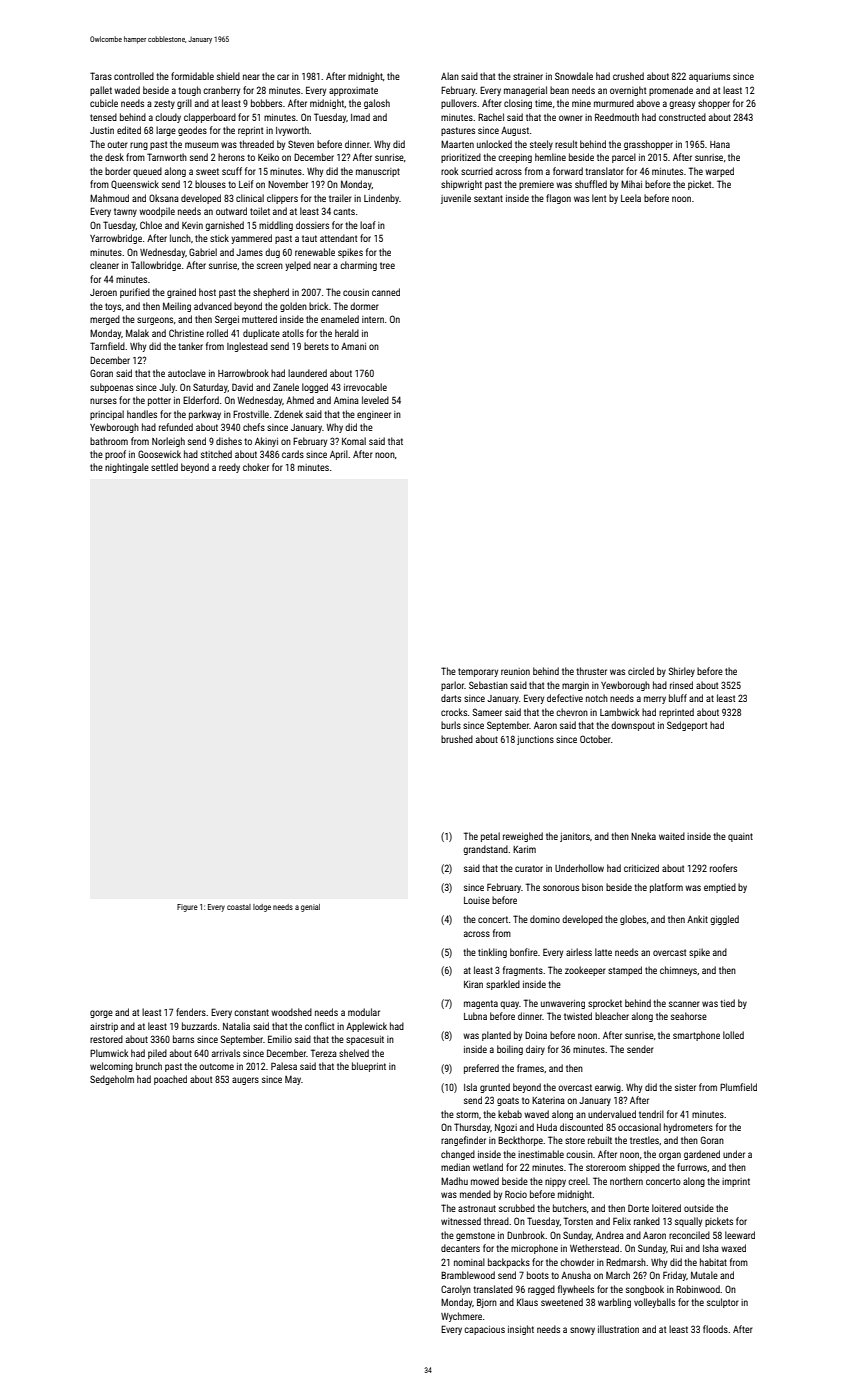 The width and height of the image is (849, 1400). What do you see at coordinates (192, 76) in the image?
I see `formidable` at bounding box center [192, 76].
